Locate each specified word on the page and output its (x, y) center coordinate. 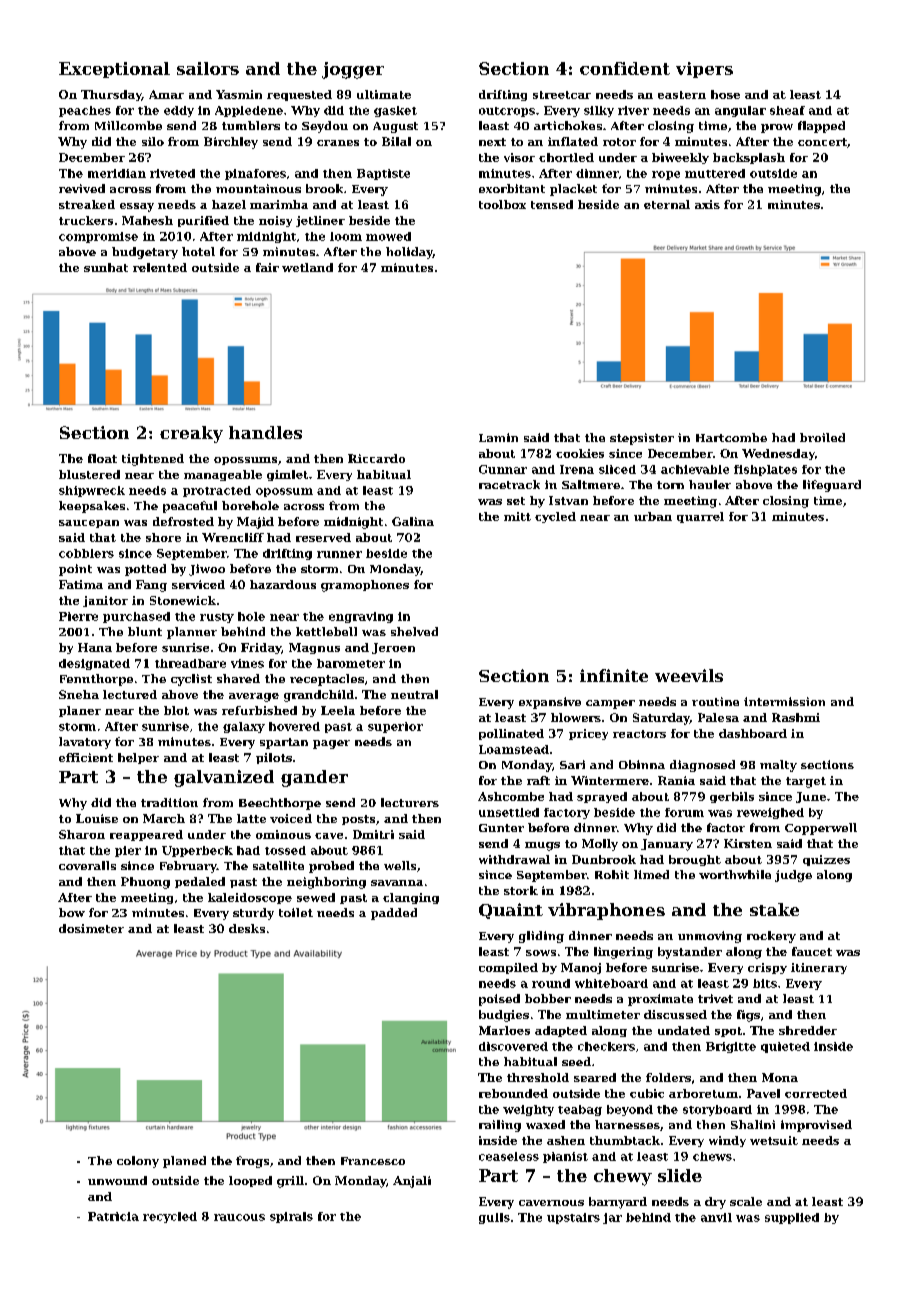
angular (740, 111)
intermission (784, 701)
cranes (338, 143)
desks (247, 928)
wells (400, 865)
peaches (85, 111)
